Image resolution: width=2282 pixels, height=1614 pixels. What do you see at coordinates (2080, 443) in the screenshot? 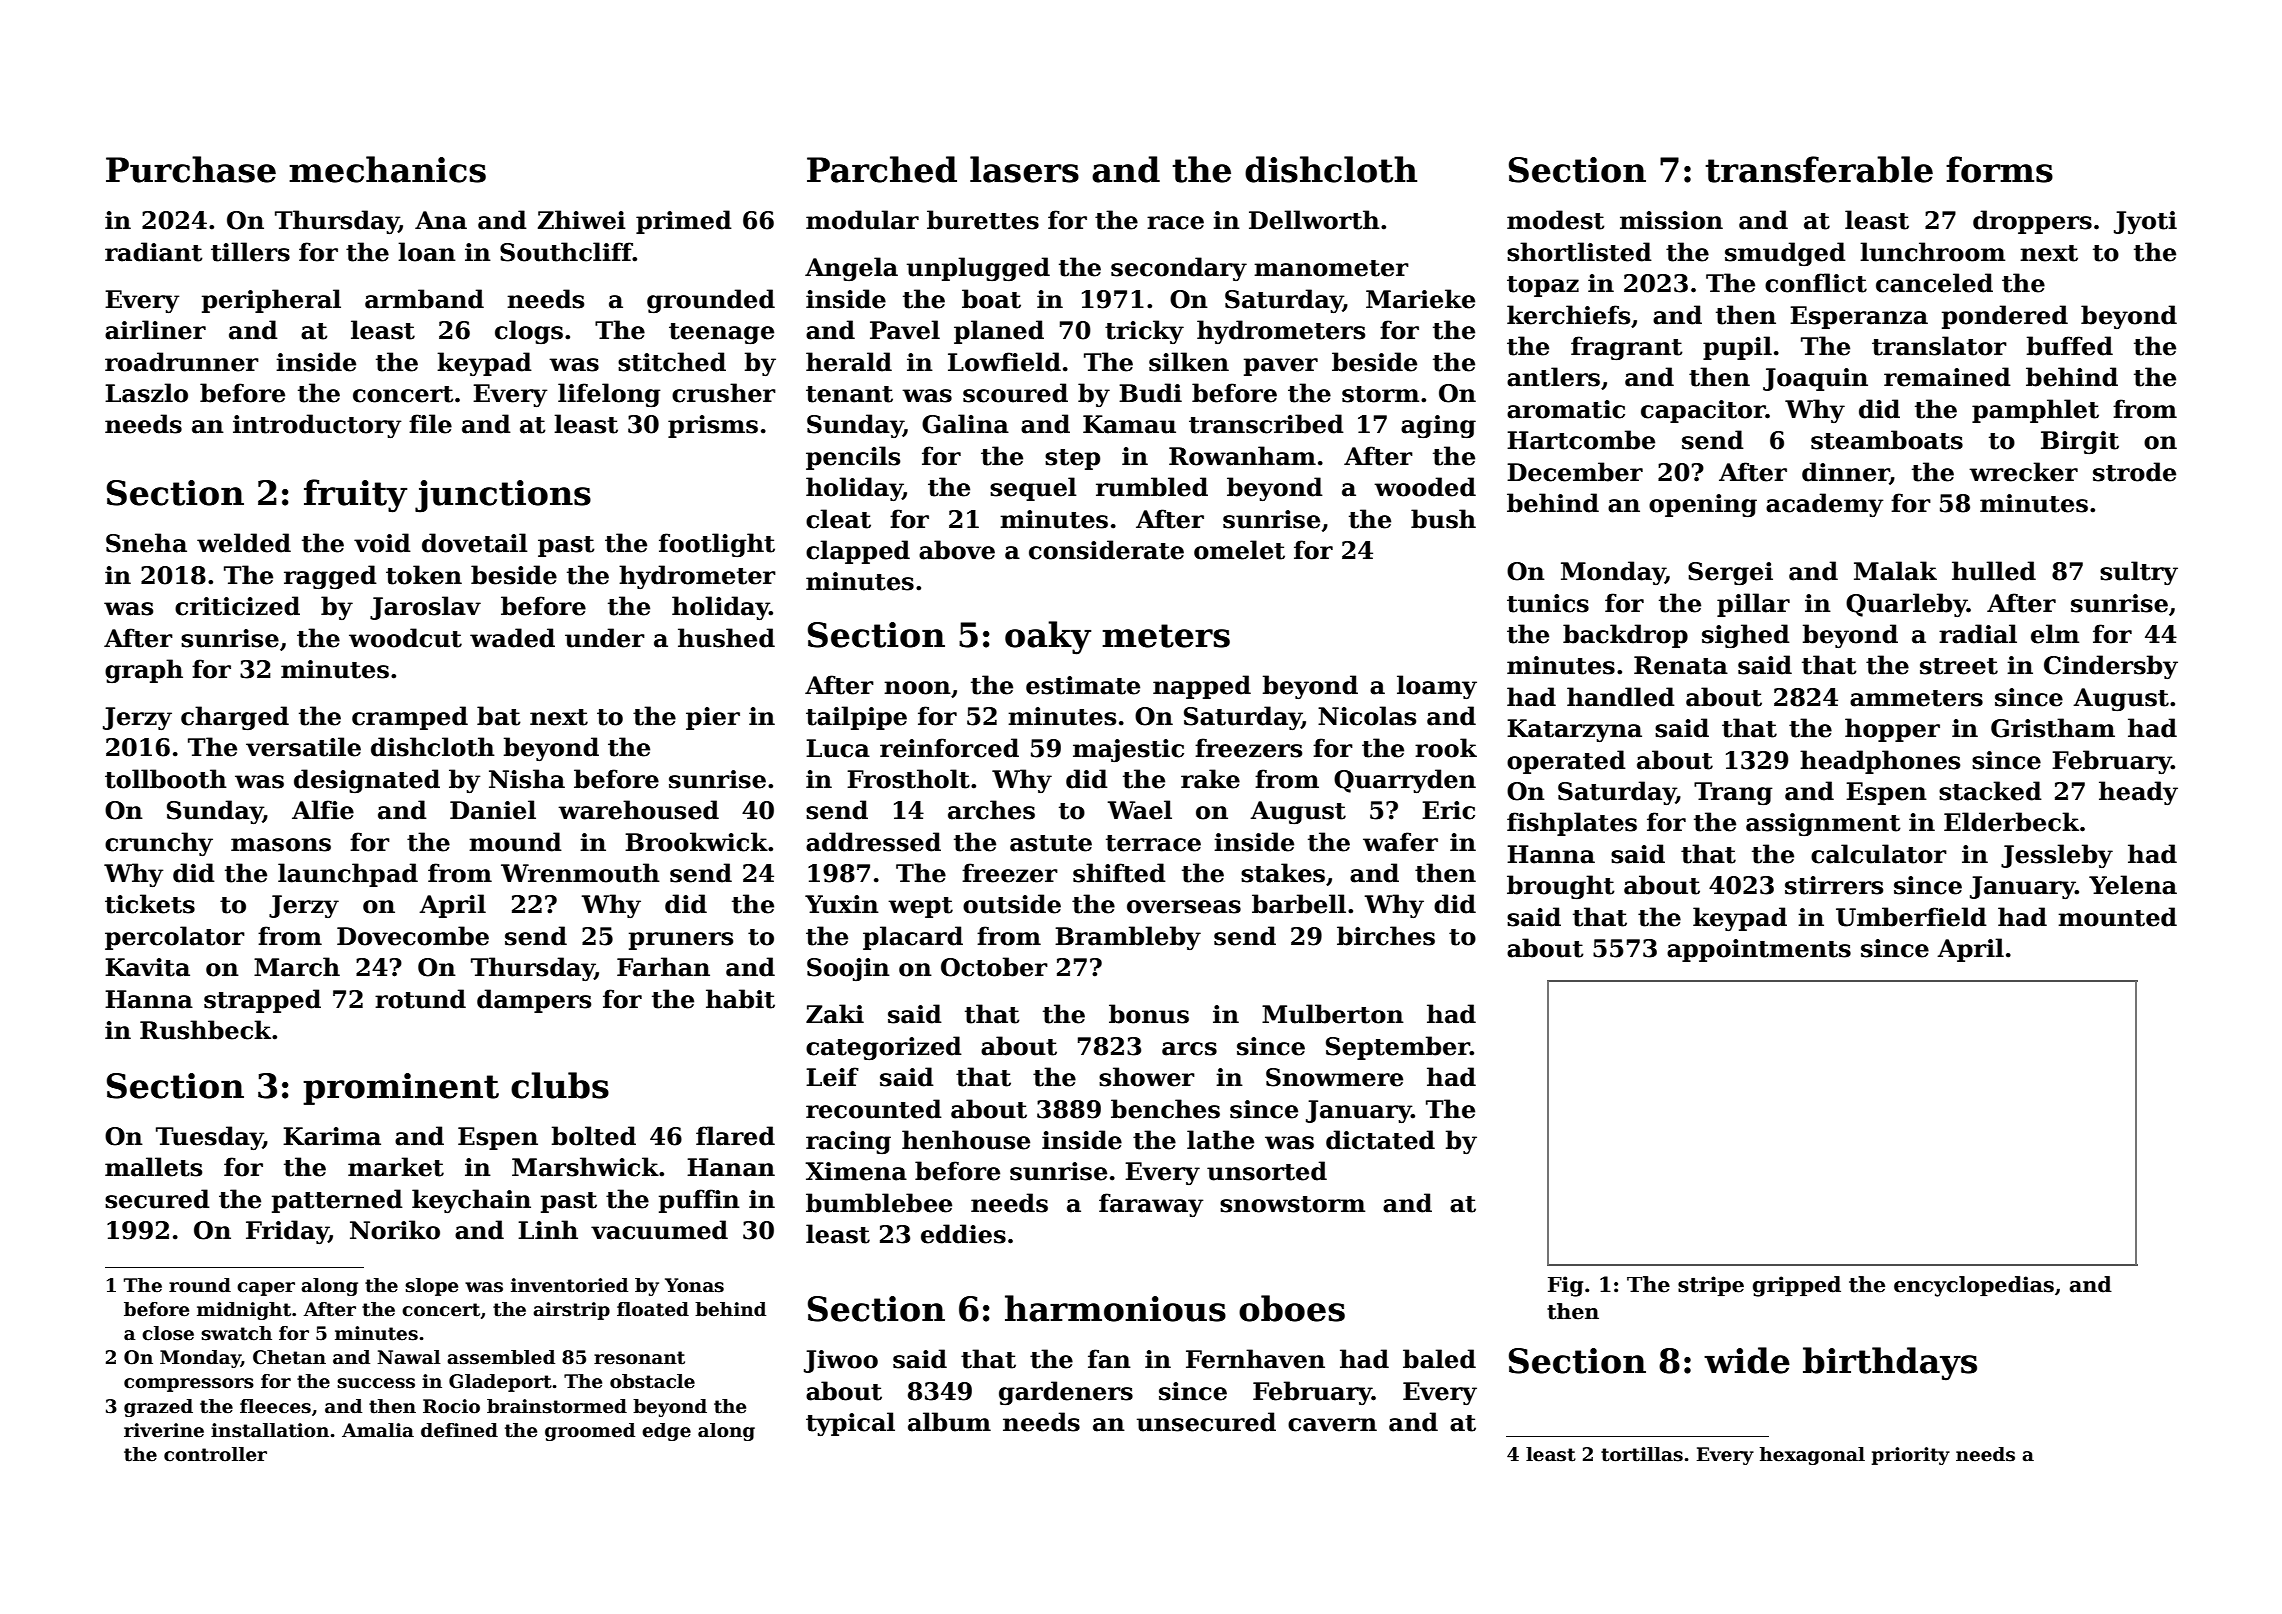
I see `Birgit` at bounding box center [2080, 443].
